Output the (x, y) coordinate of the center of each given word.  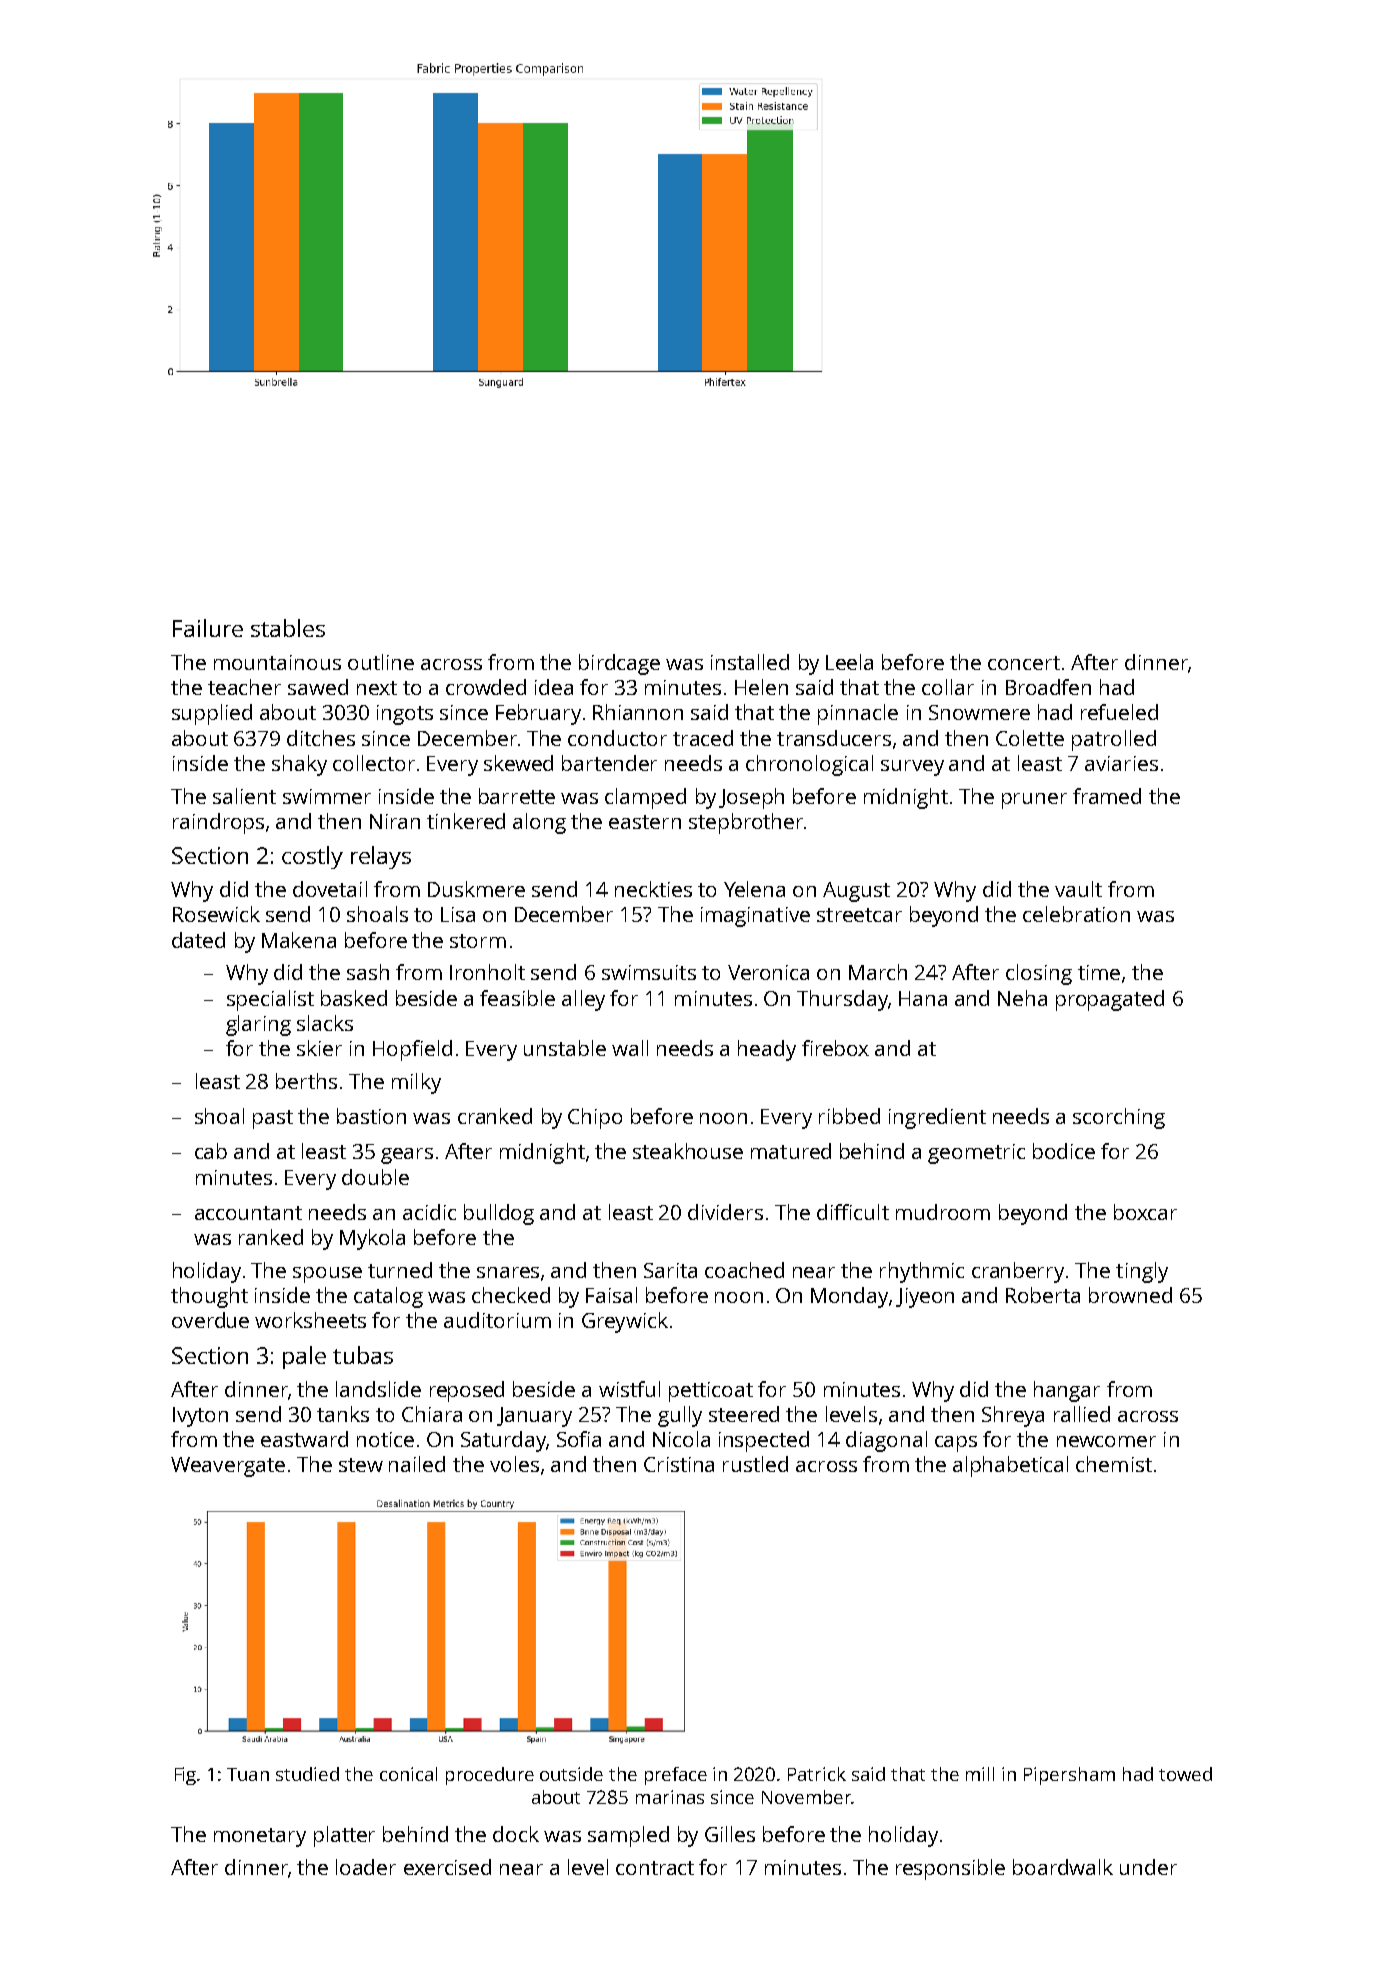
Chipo (595, 1118)
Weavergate (228, 1467)
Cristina (679, 1464)
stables (288, 628)
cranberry (1018, 1272)
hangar (1067, 1391)
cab (211, 1151)
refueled (1119, 712)
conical (408, 1774)
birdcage (619, 664)
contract (655, 1868)
